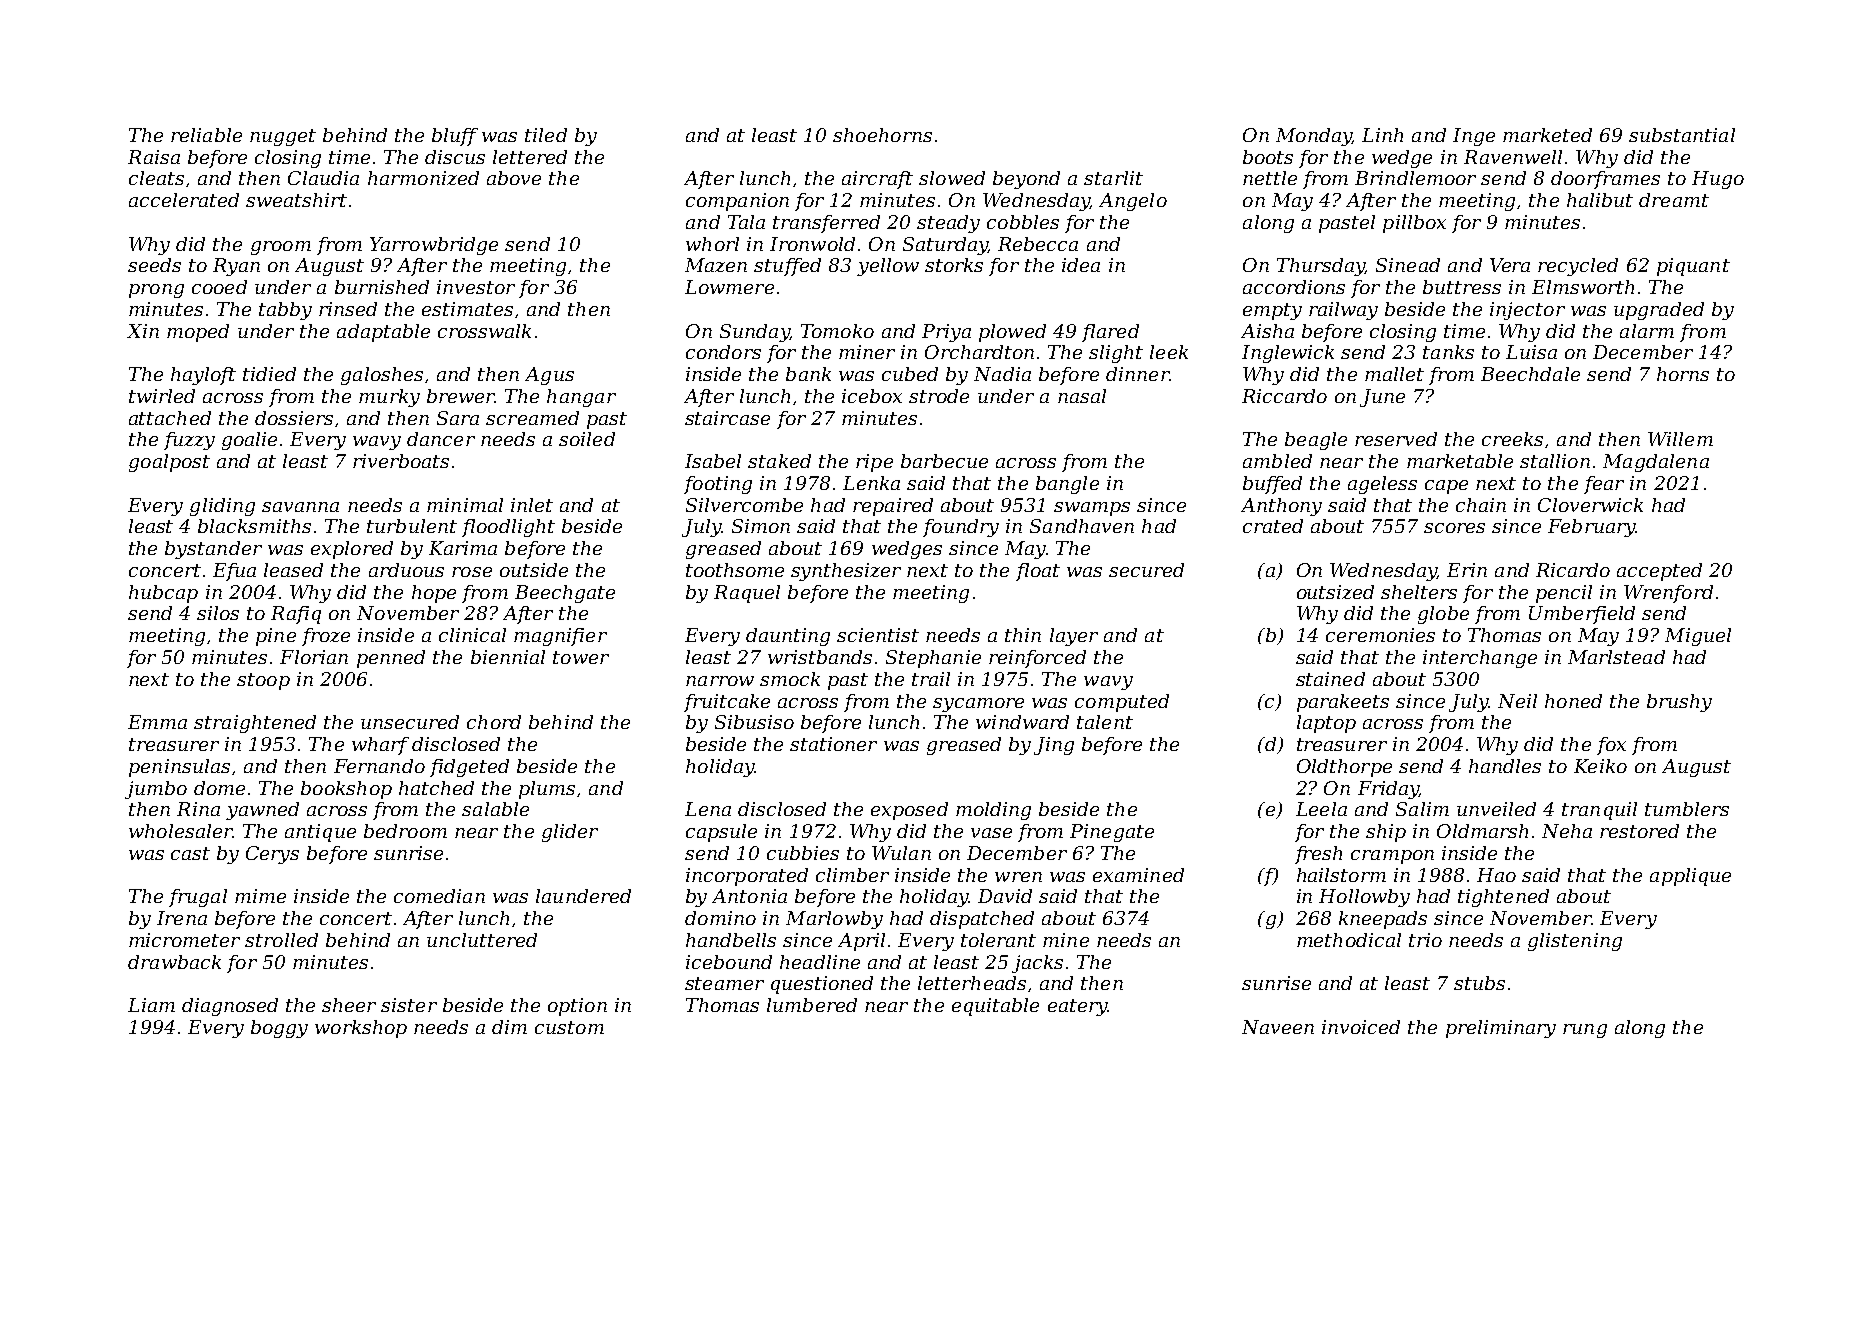  Describe the element at coordinates (939, 396) in the screenshot. I see `strode` at that location.
